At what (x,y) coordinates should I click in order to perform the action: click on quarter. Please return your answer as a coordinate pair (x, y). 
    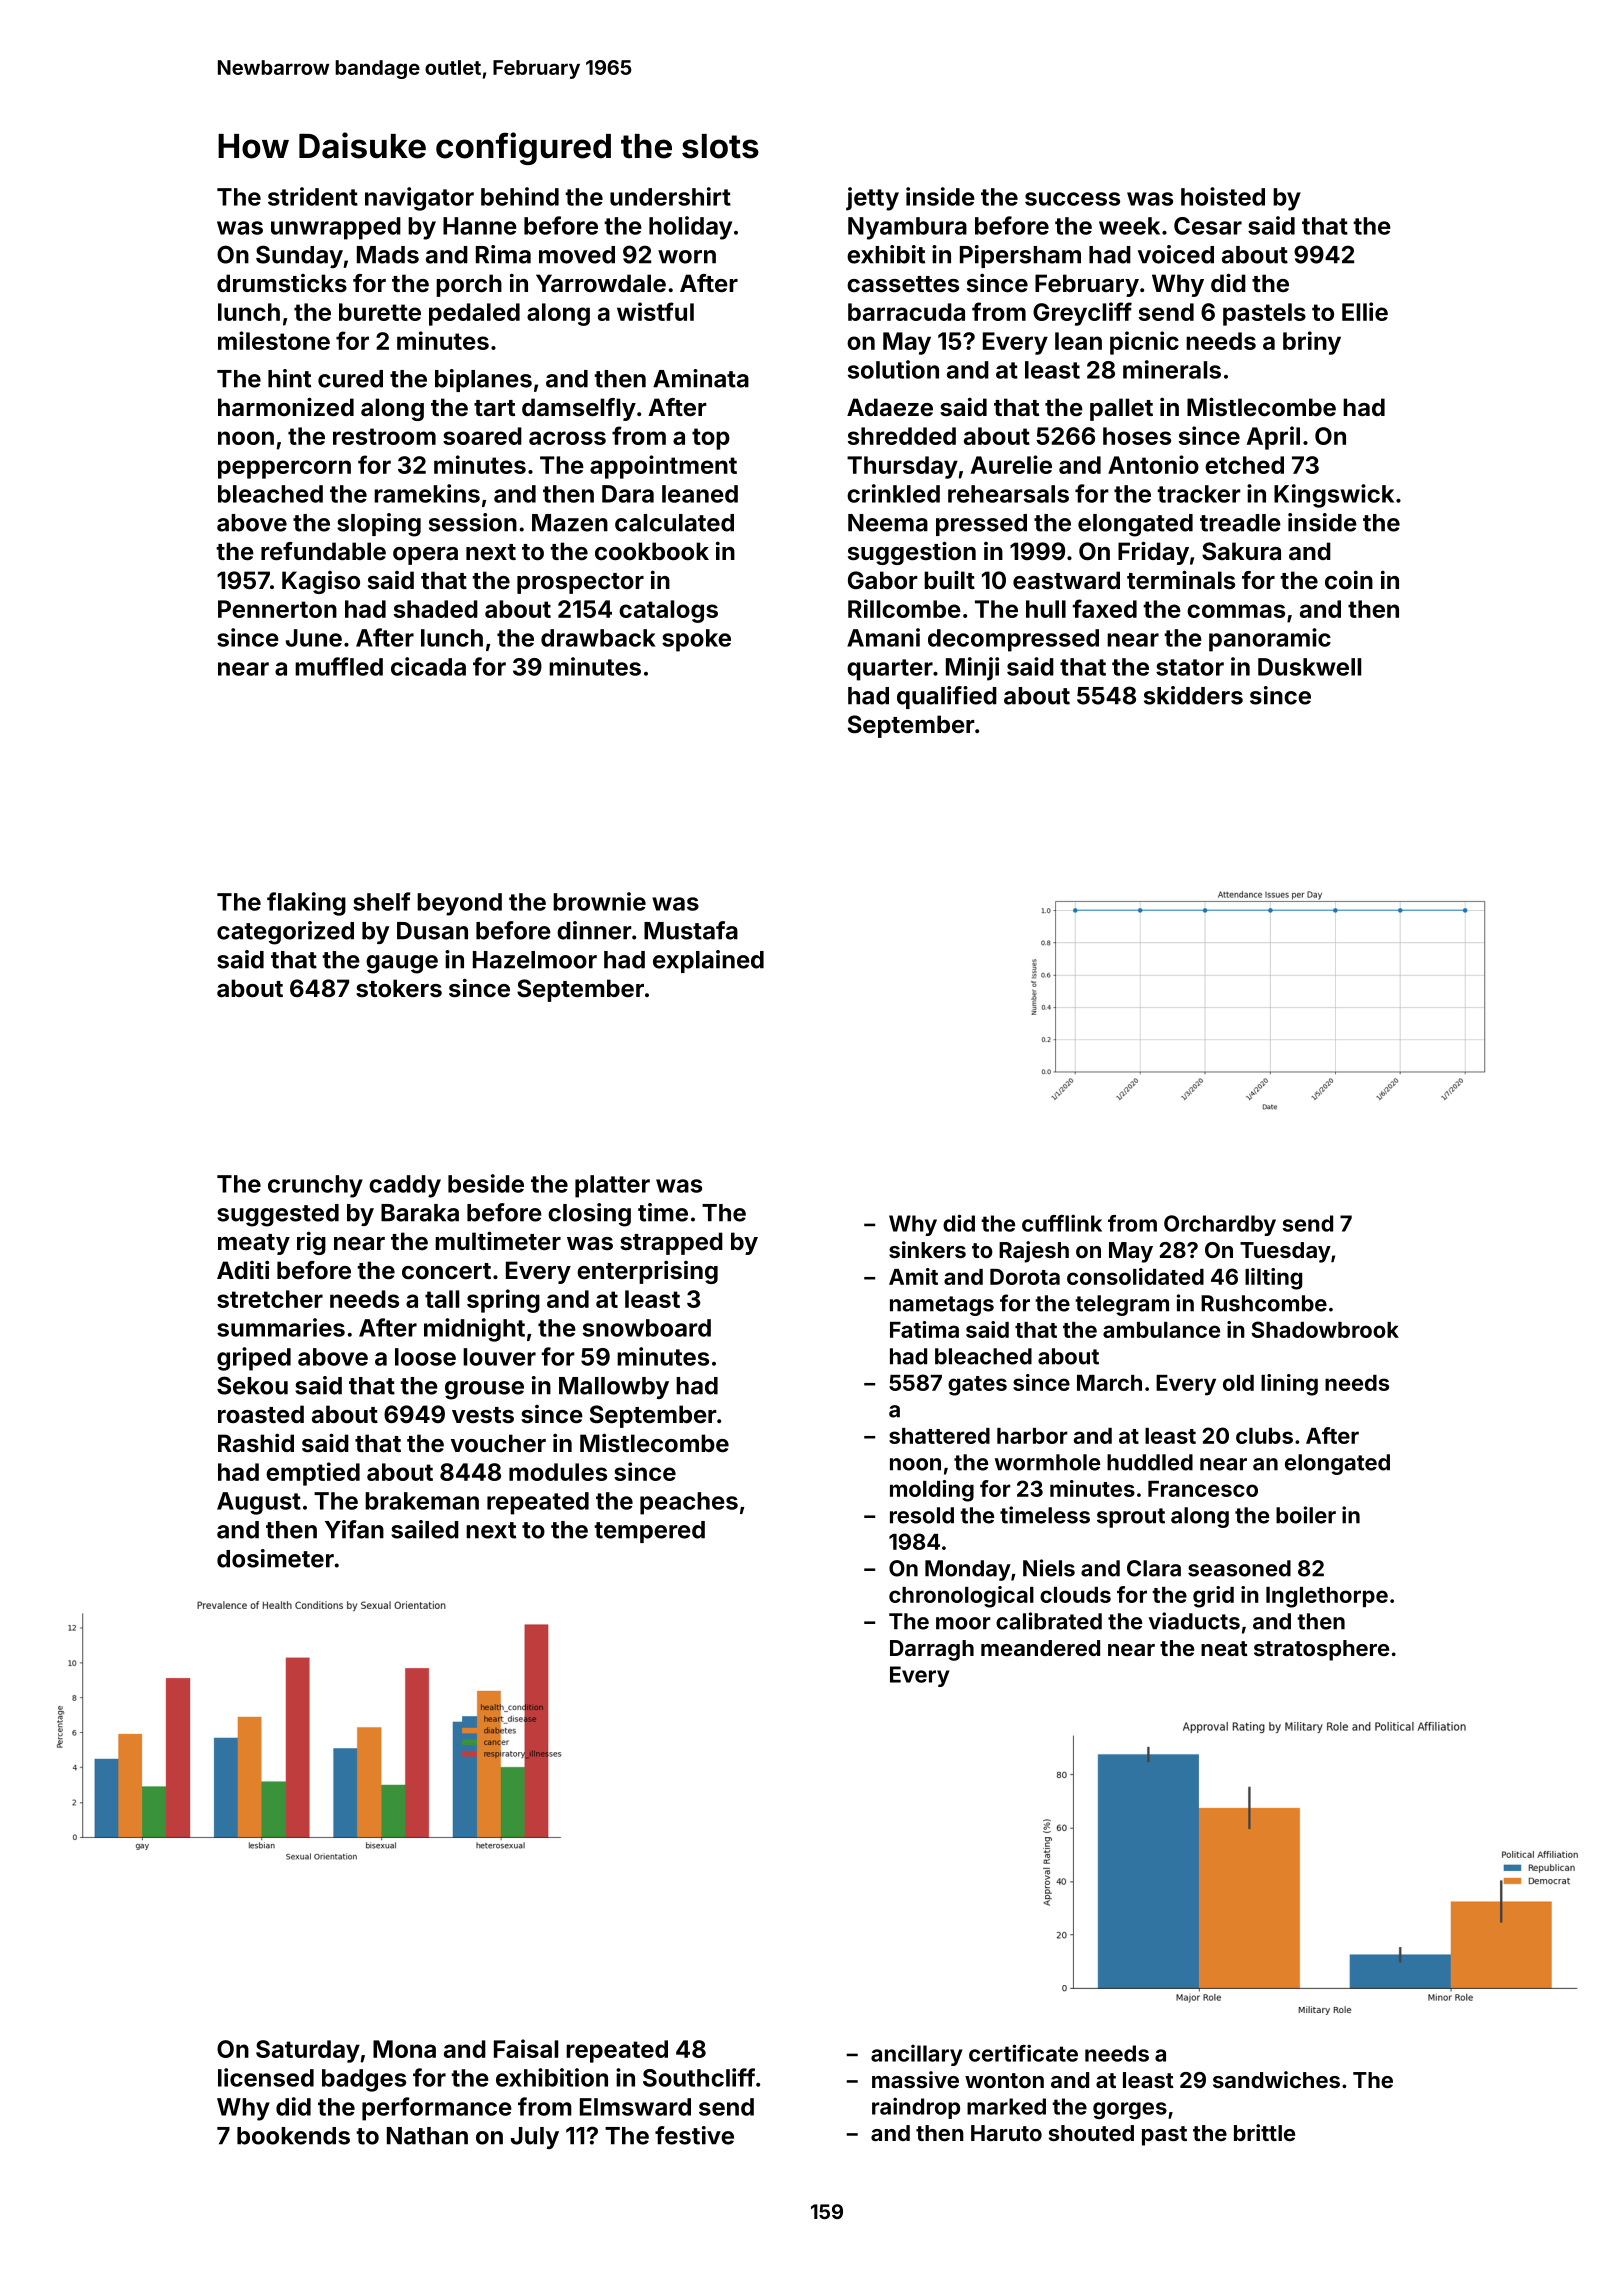
    Looking at the image, I should click on (890, 670).
